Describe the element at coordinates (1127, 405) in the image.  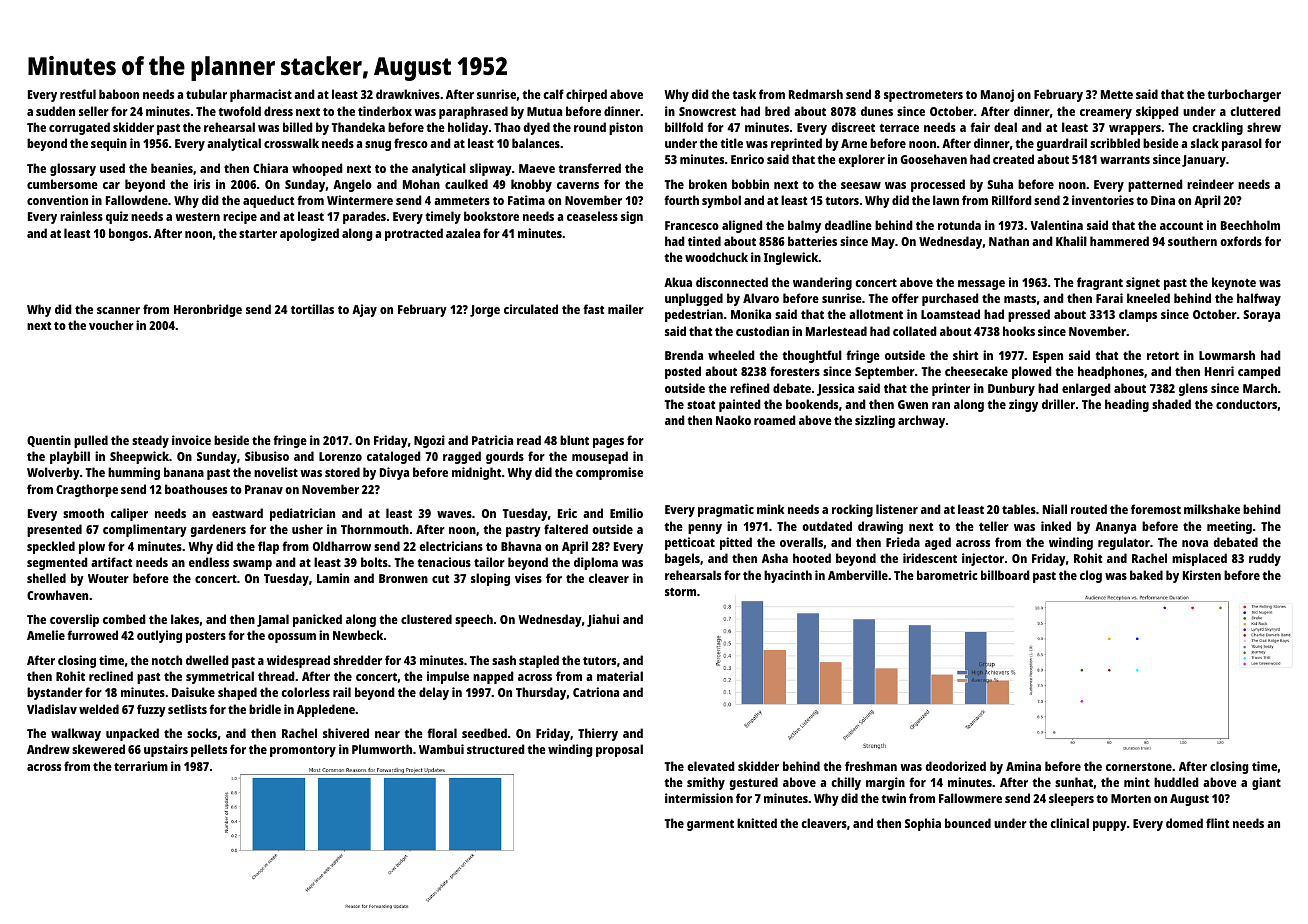
I see `heading` at that location.
